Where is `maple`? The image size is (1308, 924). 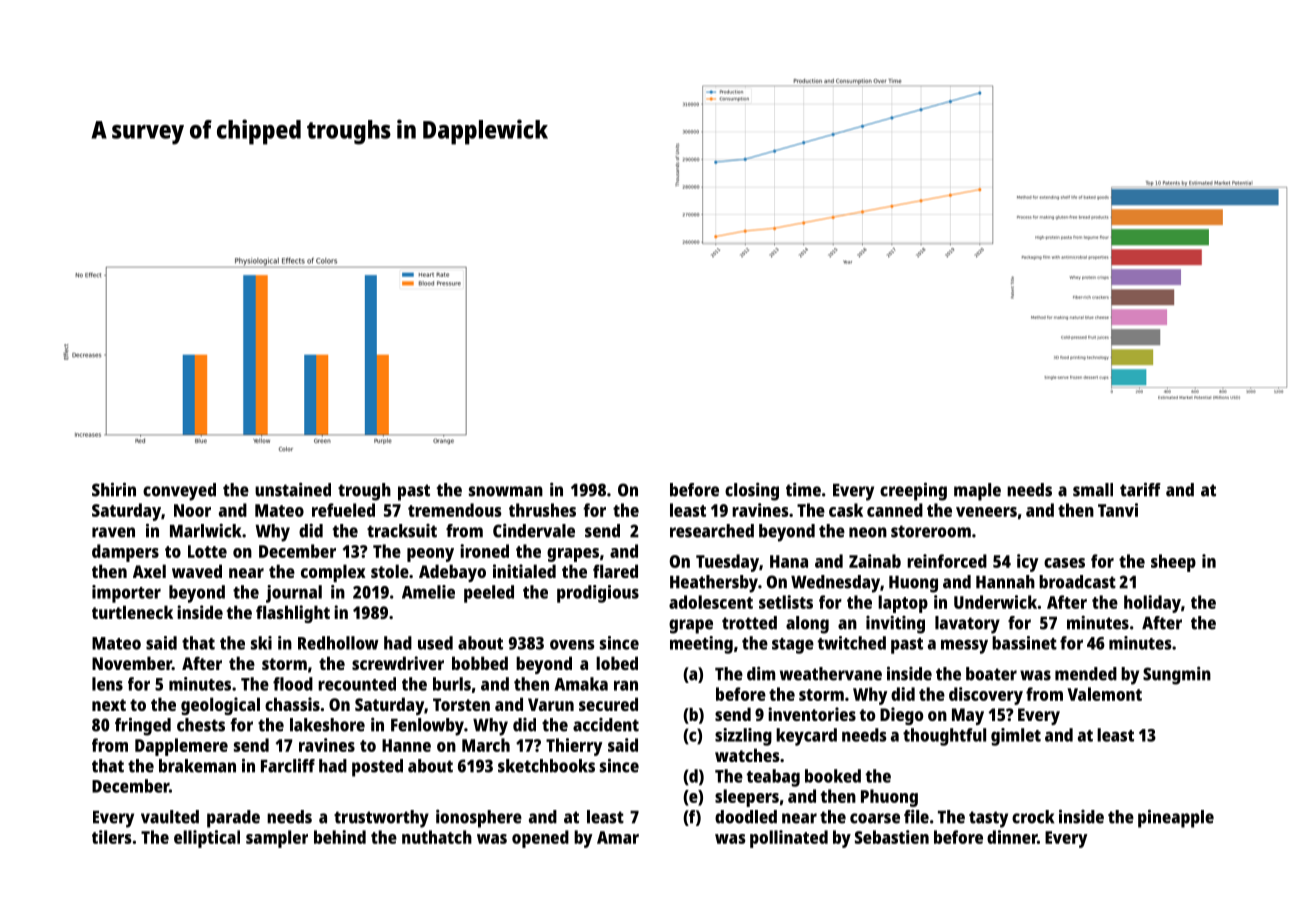 maple is located at coordinates (977, 492).
